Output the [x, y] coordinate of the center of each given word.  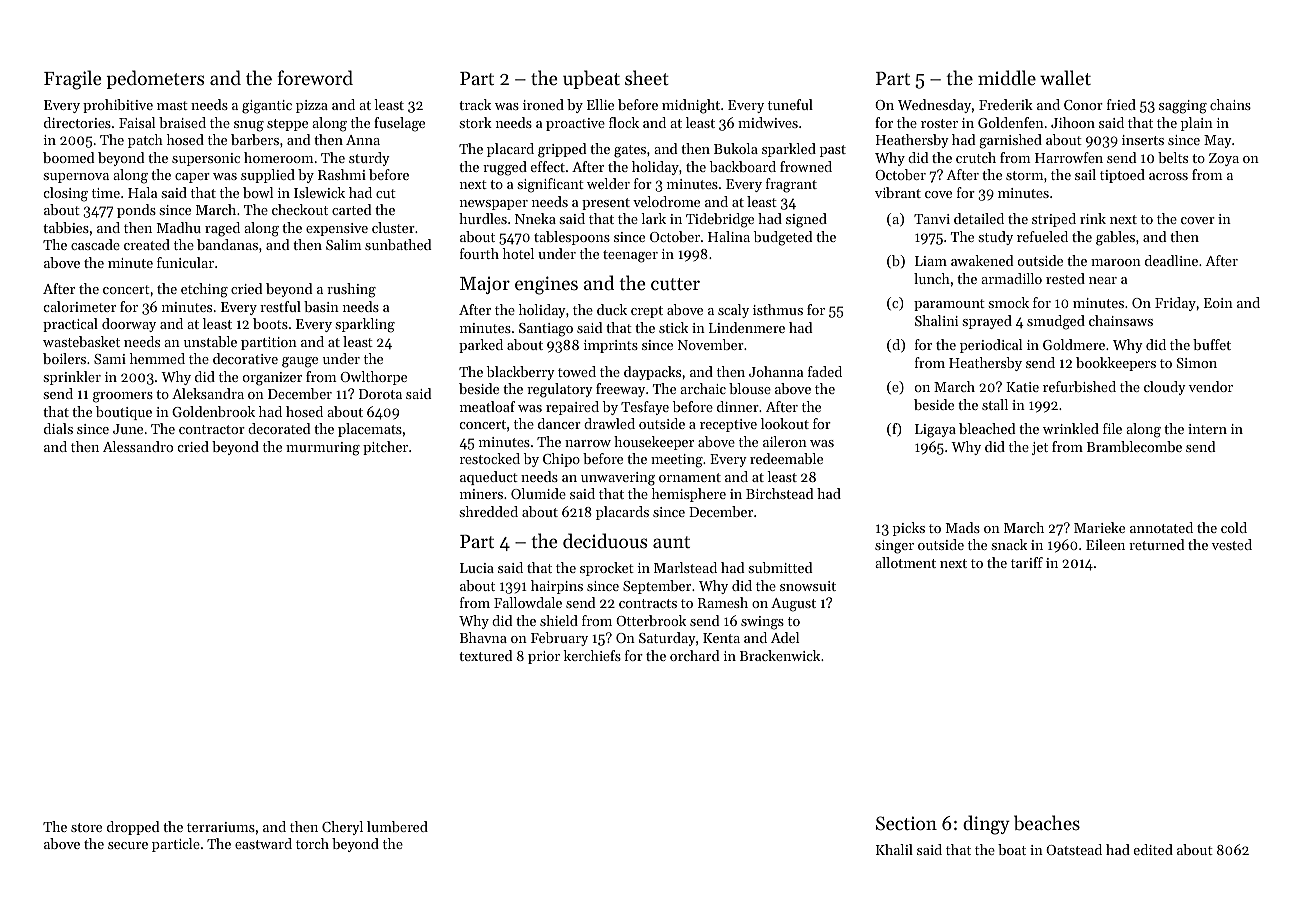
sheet [647, 77]
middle [1007, 77]
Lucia [477, 568]
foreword [315, 77]
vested [1232, 544]
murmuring [323, 449]
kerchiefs [592, 655]
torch [312, 843]
